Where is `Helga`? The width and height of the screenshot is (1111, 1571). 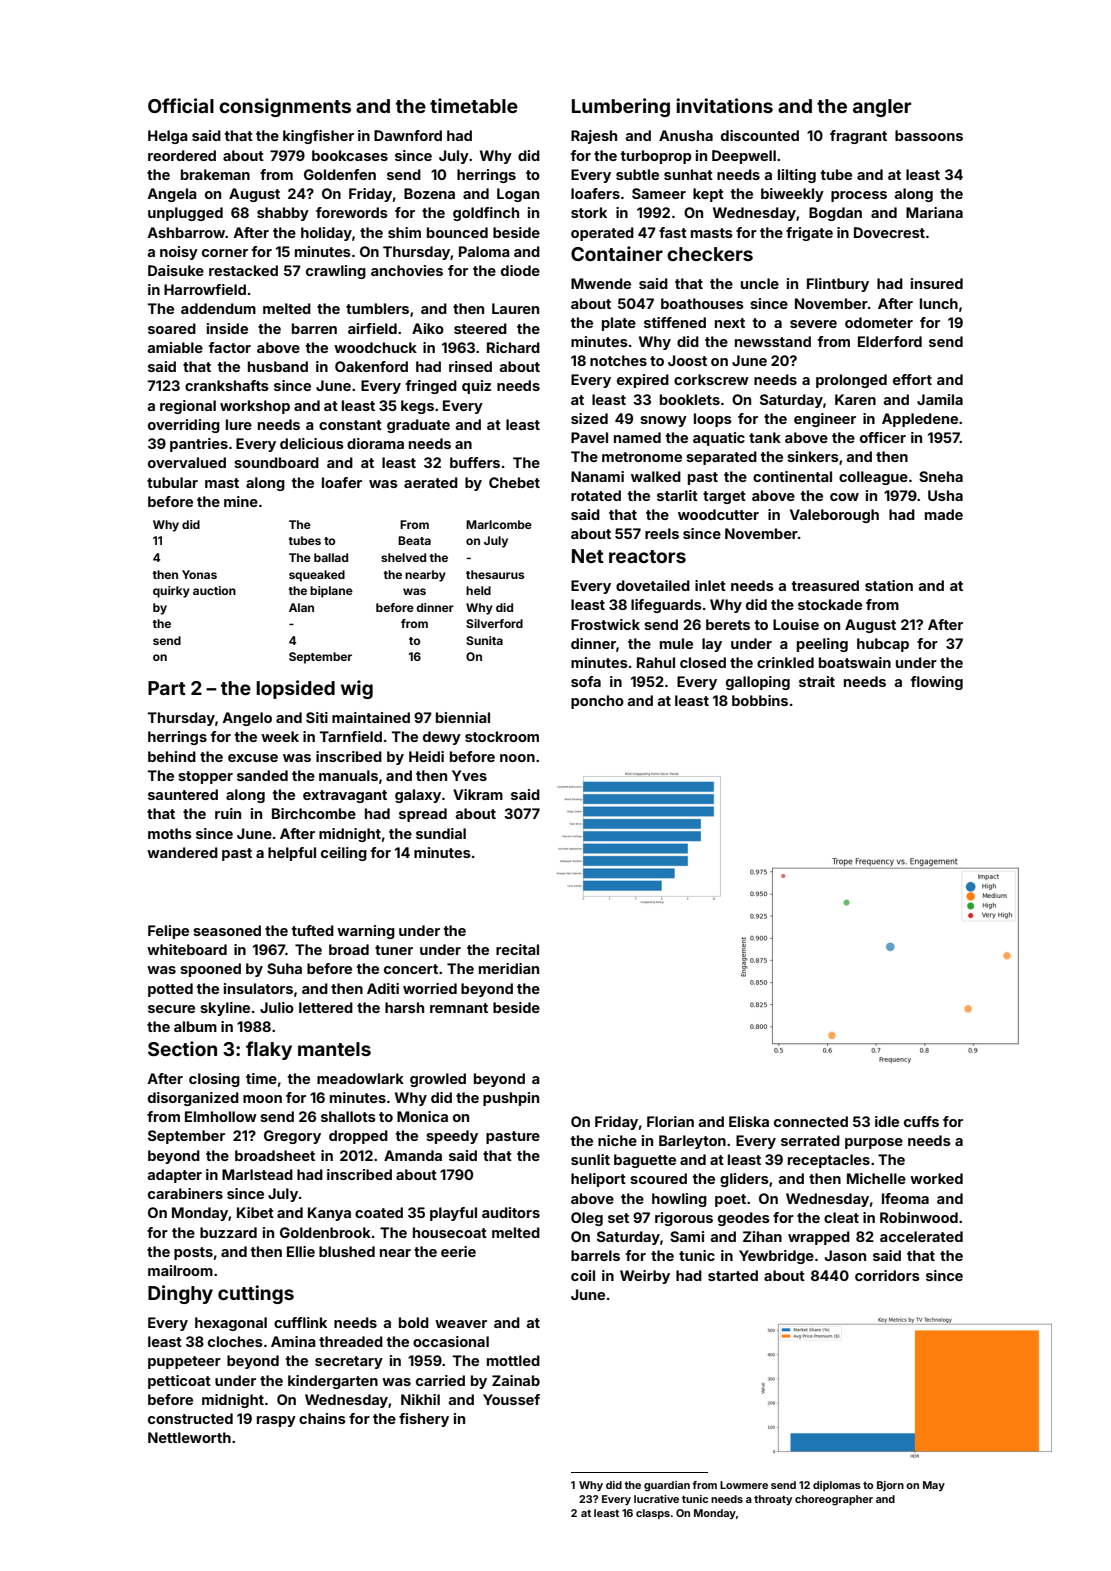
Helga is located at coordinates (168, 137).
